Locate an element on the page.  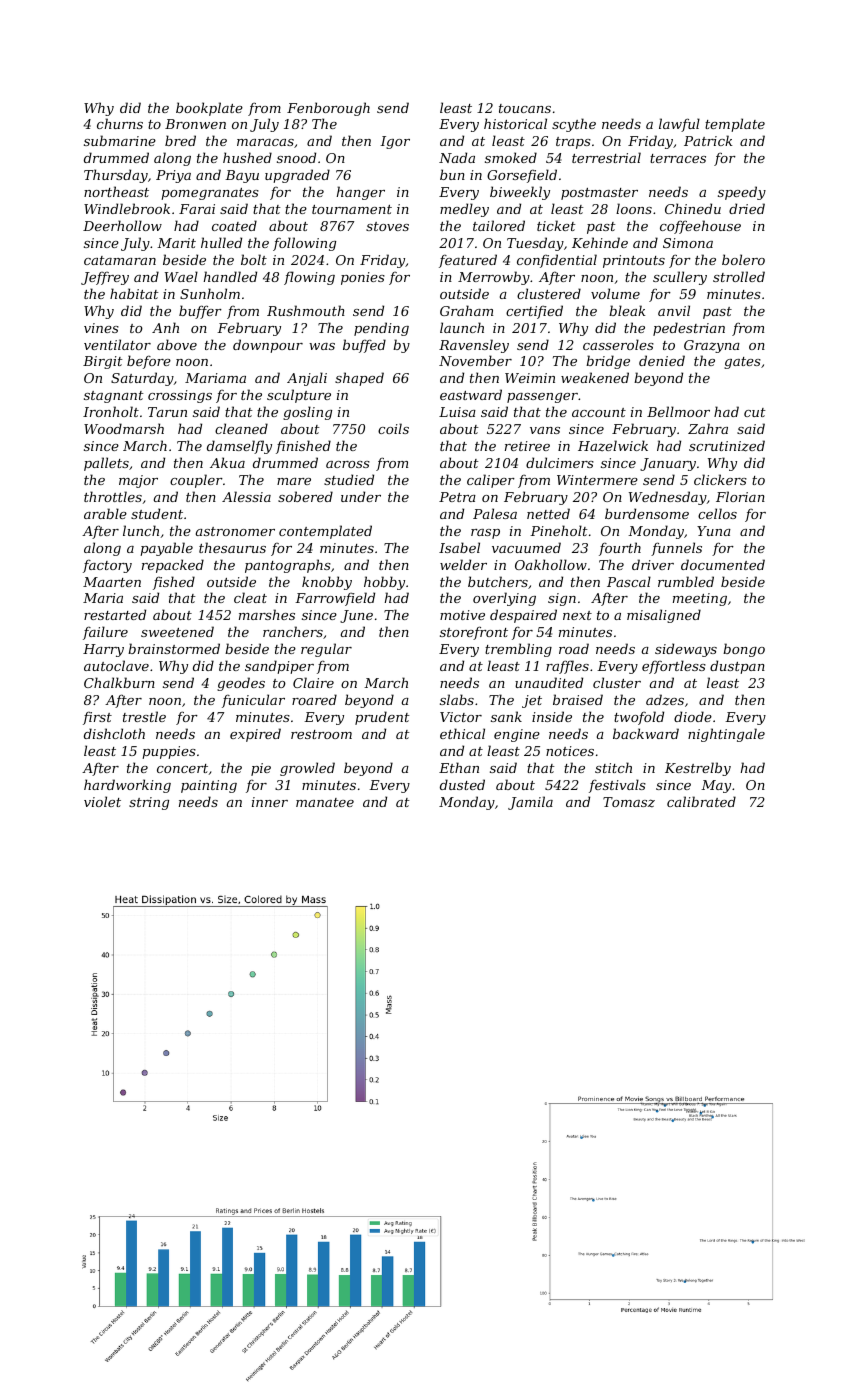
Zahra is located at coordinates (708, 428).
